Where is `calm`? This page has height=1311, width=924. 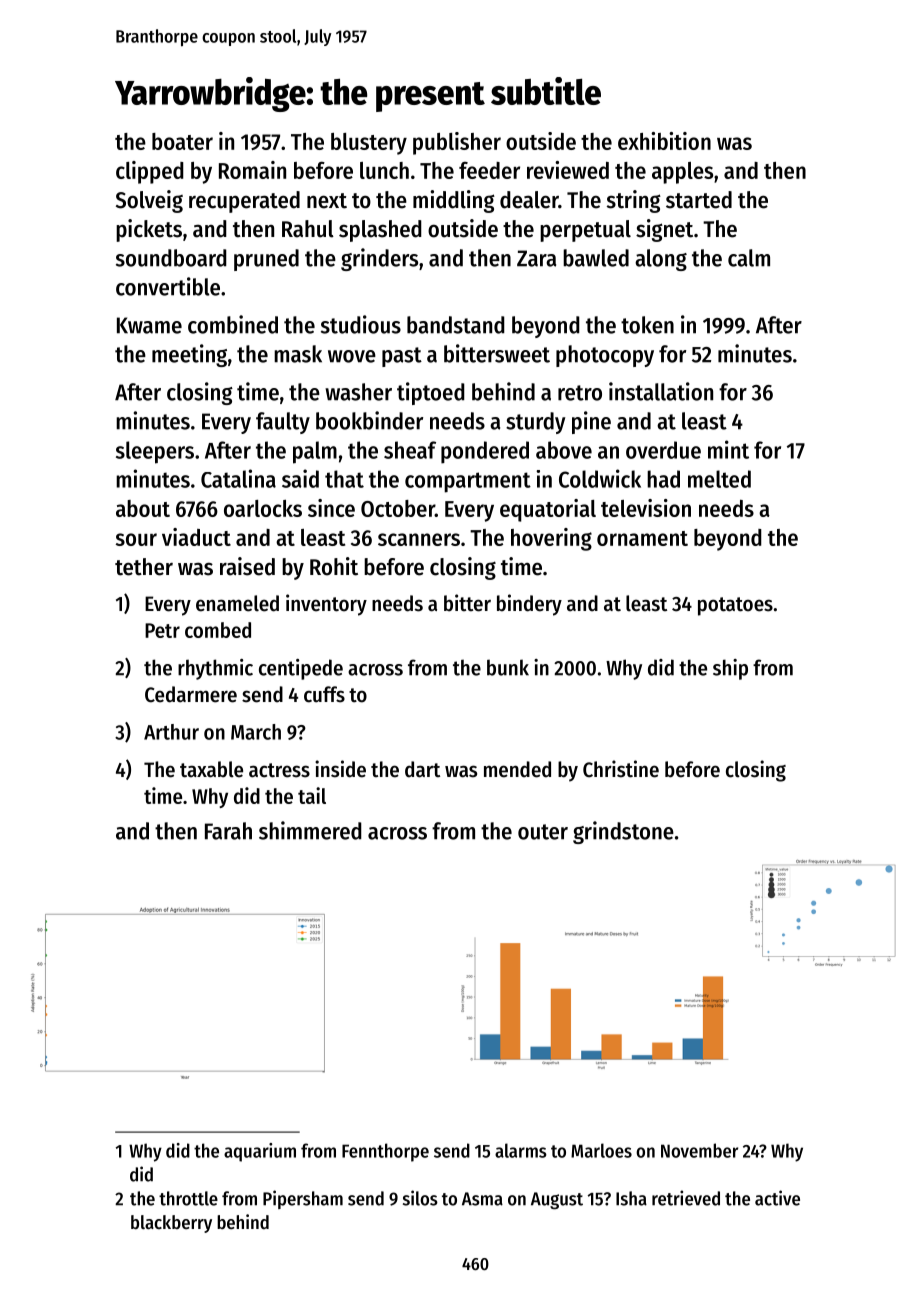 calm is located at coordinates (749, 258).
